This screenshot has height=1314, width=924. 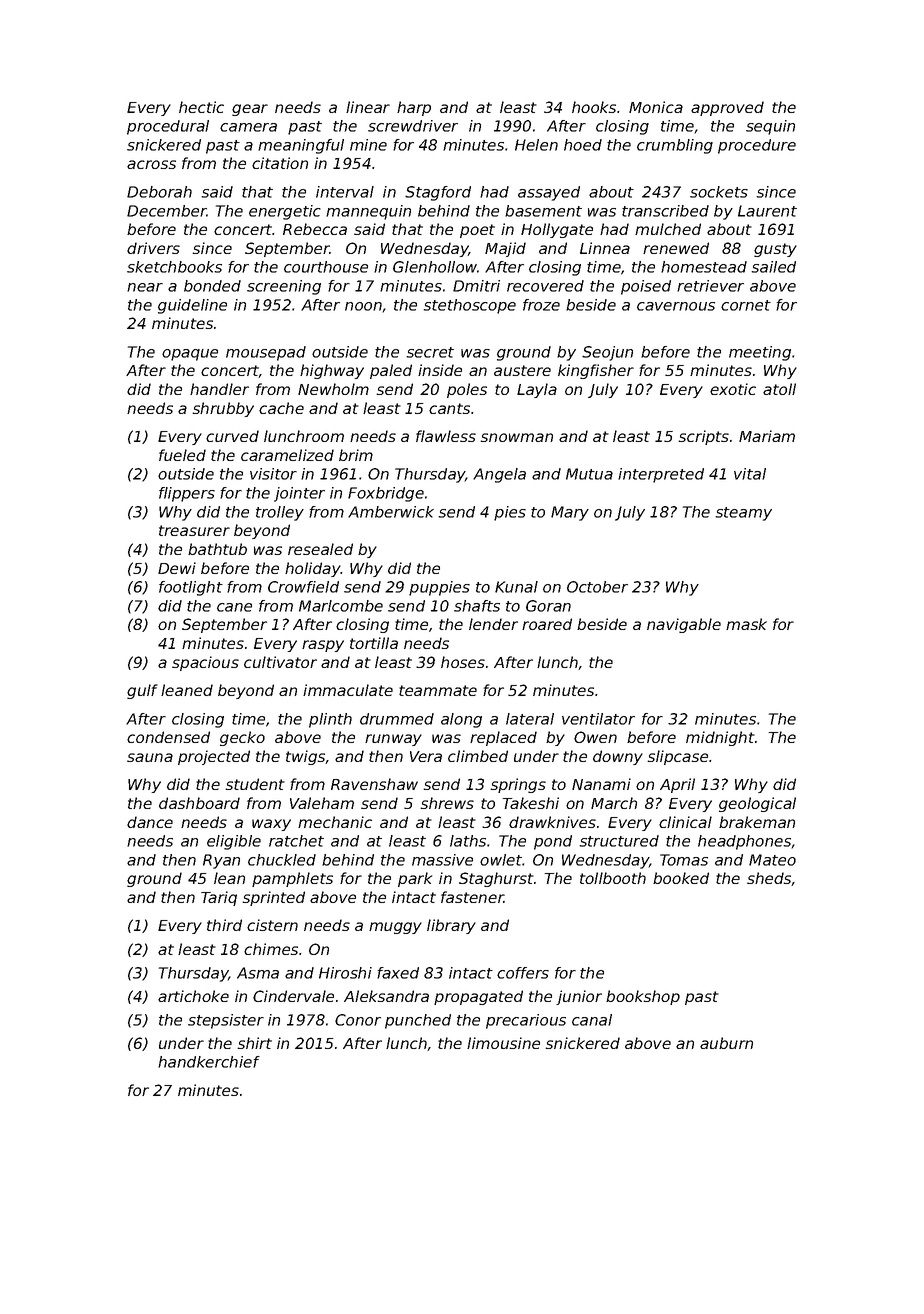 I want to click on steamy, so click(x=743, y=514).
